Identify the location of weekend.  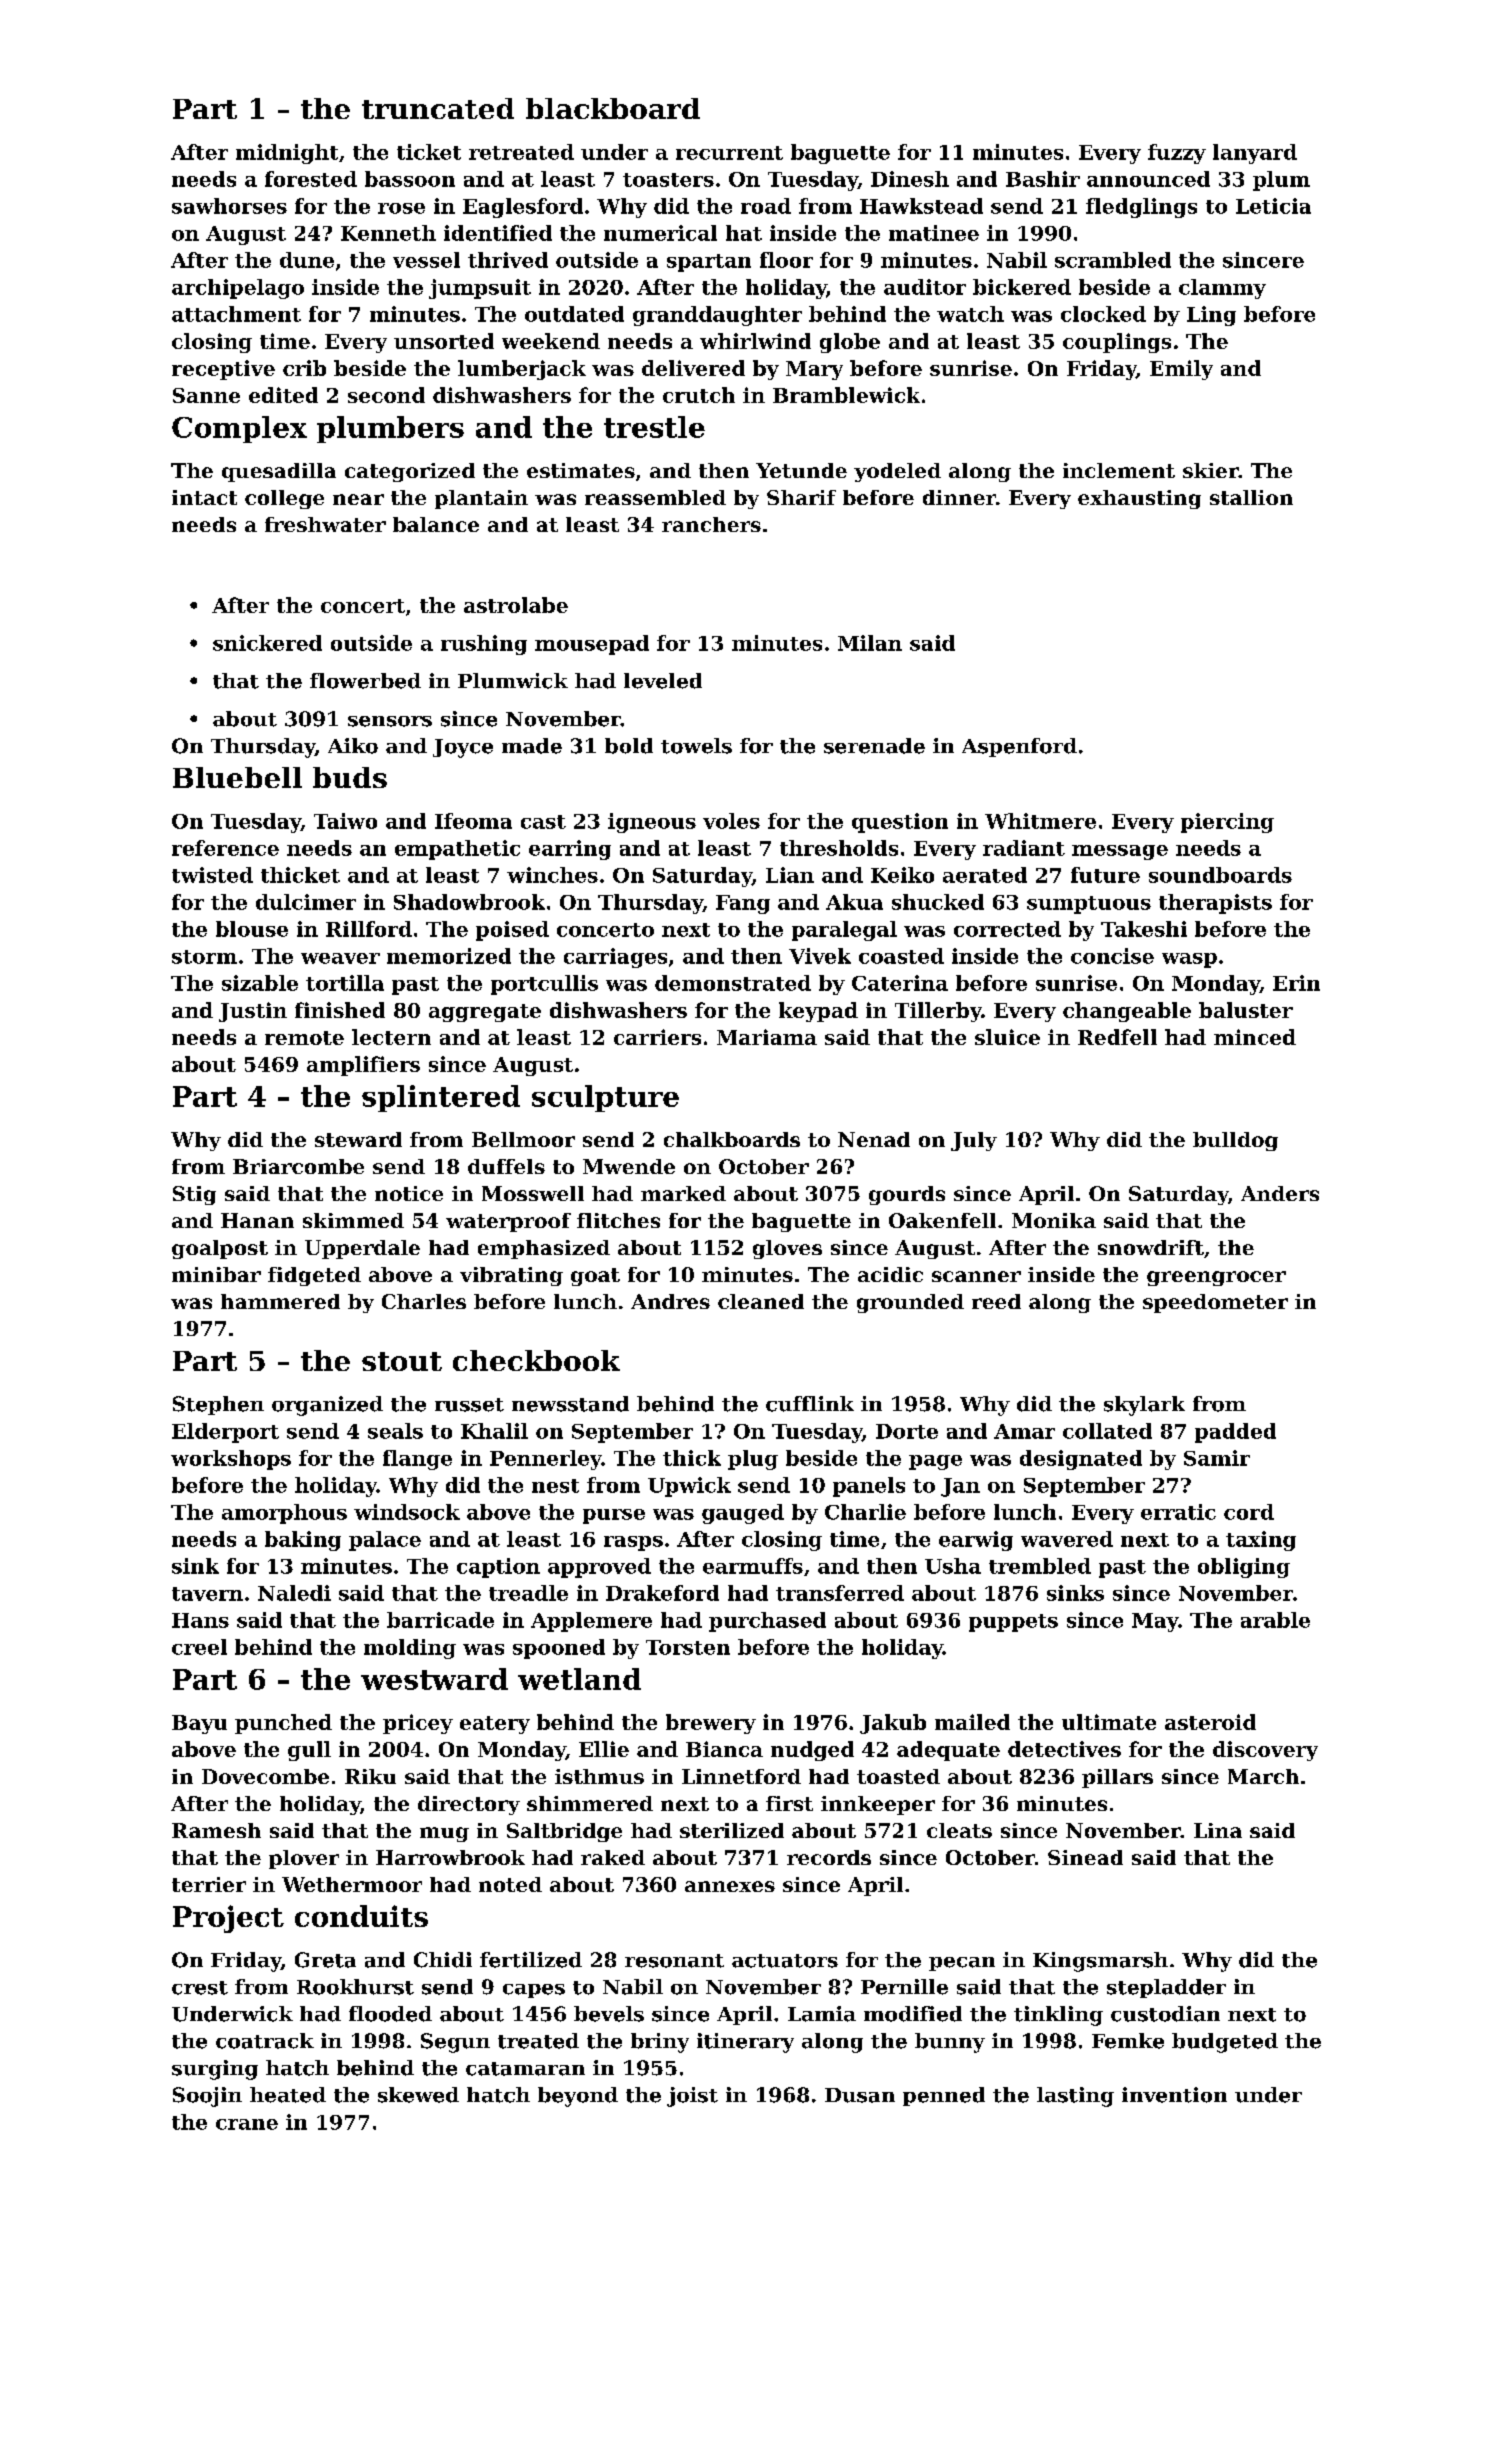
(551, 341).
